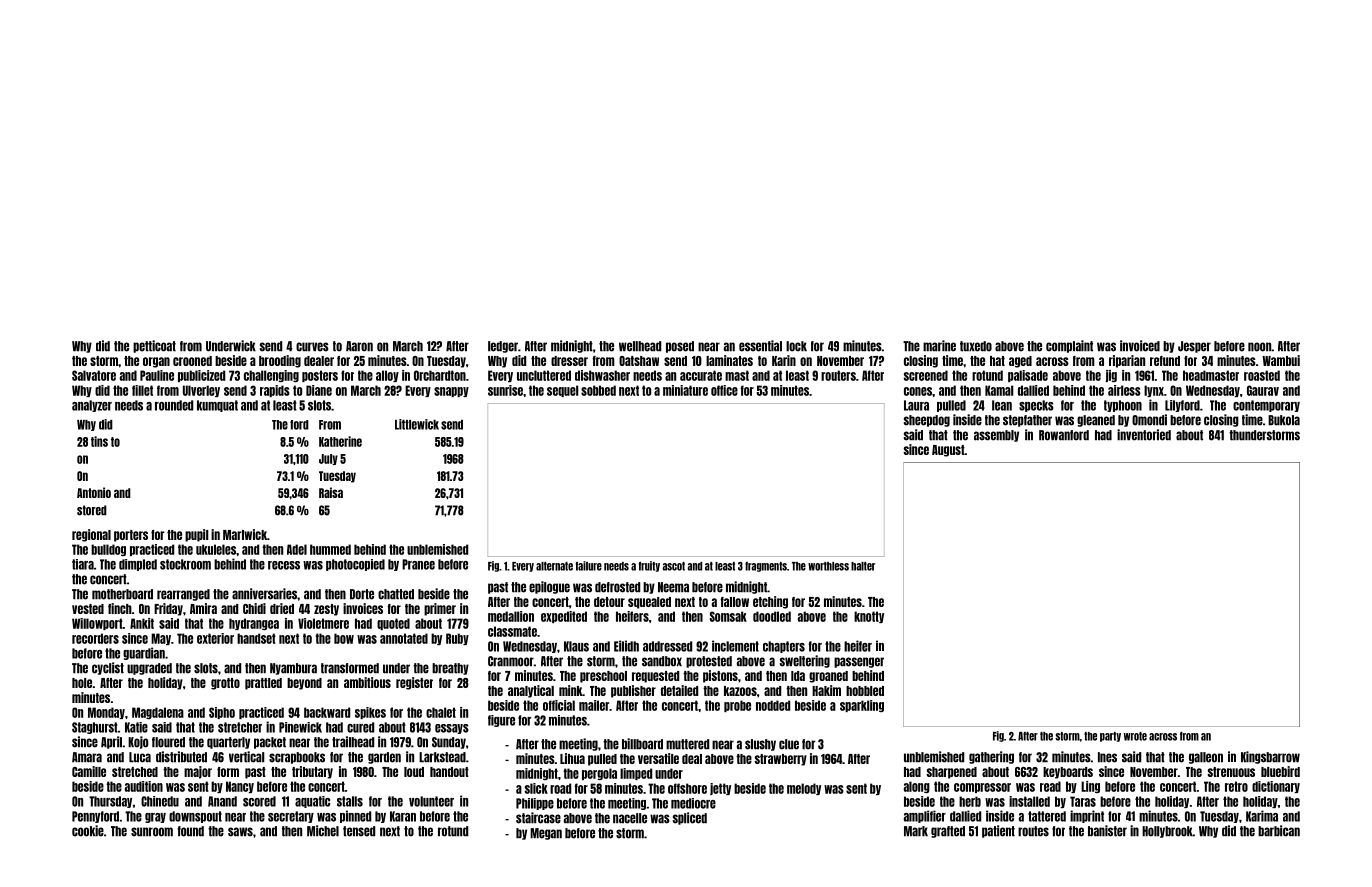  I want to click on inventoried, so click(1144, 435).
